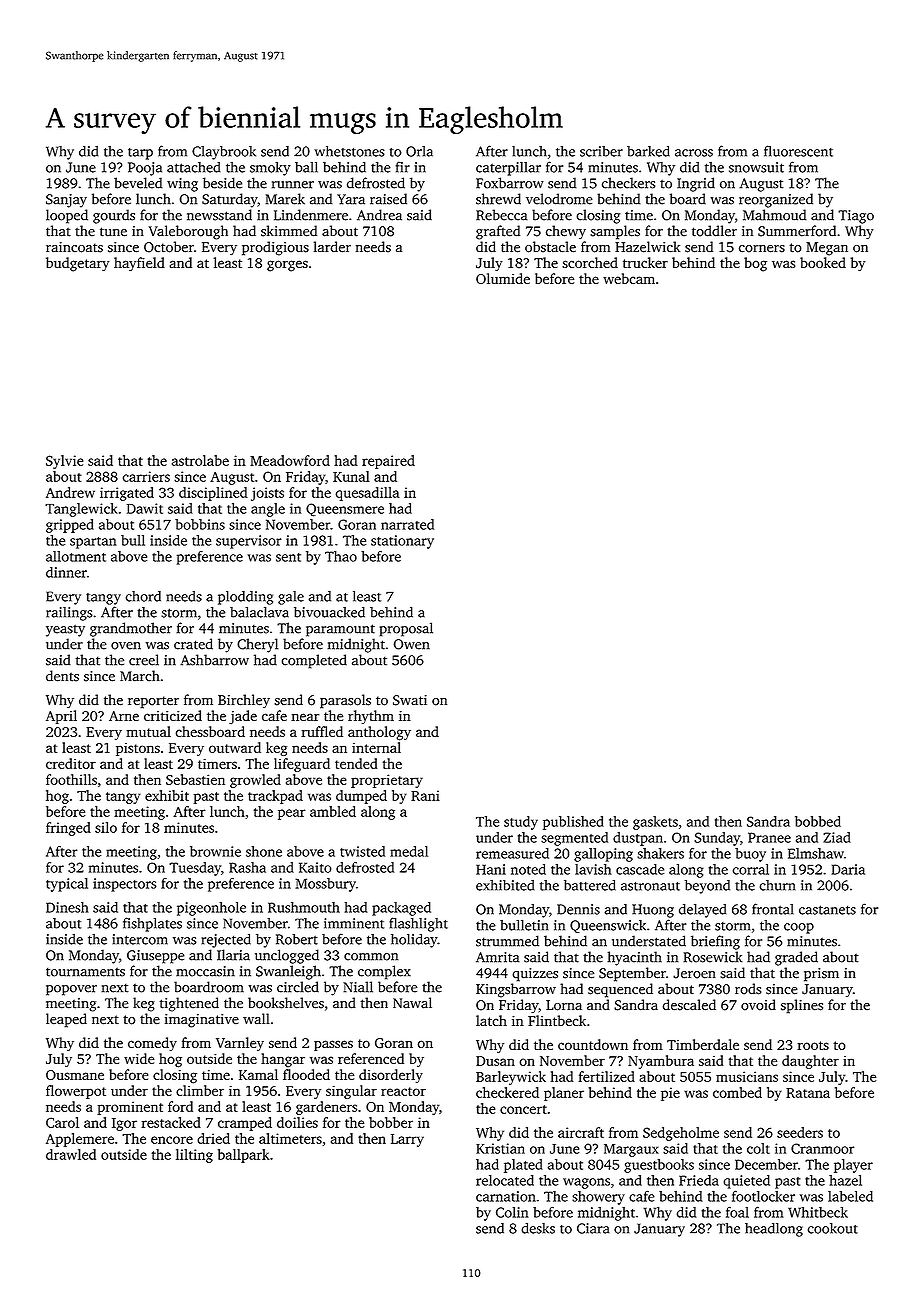 The width and height of the page is (924, 1308). Describe the element at coordinates (648, 151) in the page. I see `barked` at that location.
